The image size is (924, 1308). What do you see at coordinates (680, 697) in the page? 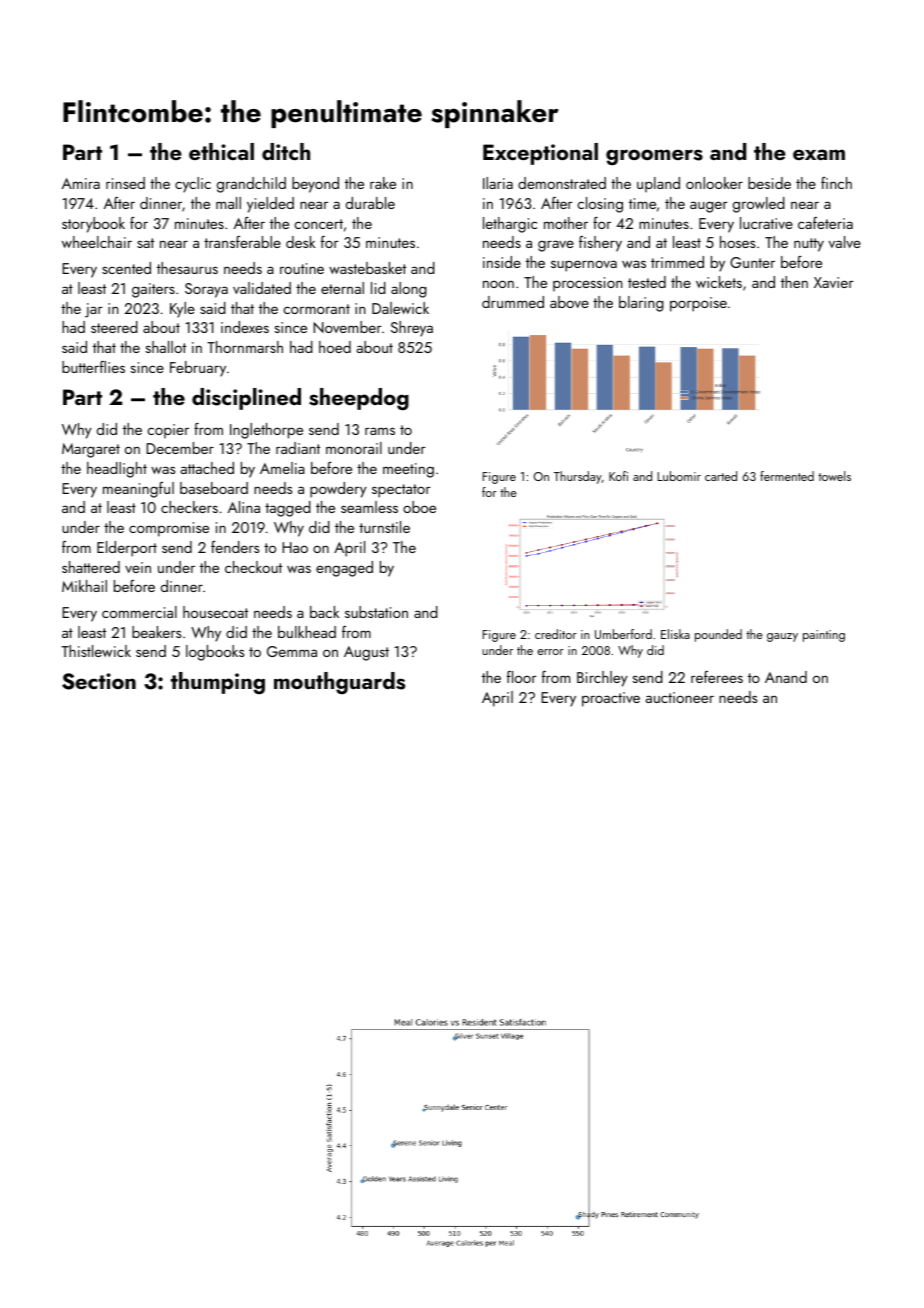
I see `auctioneer` at bounding box center [680, 697].
